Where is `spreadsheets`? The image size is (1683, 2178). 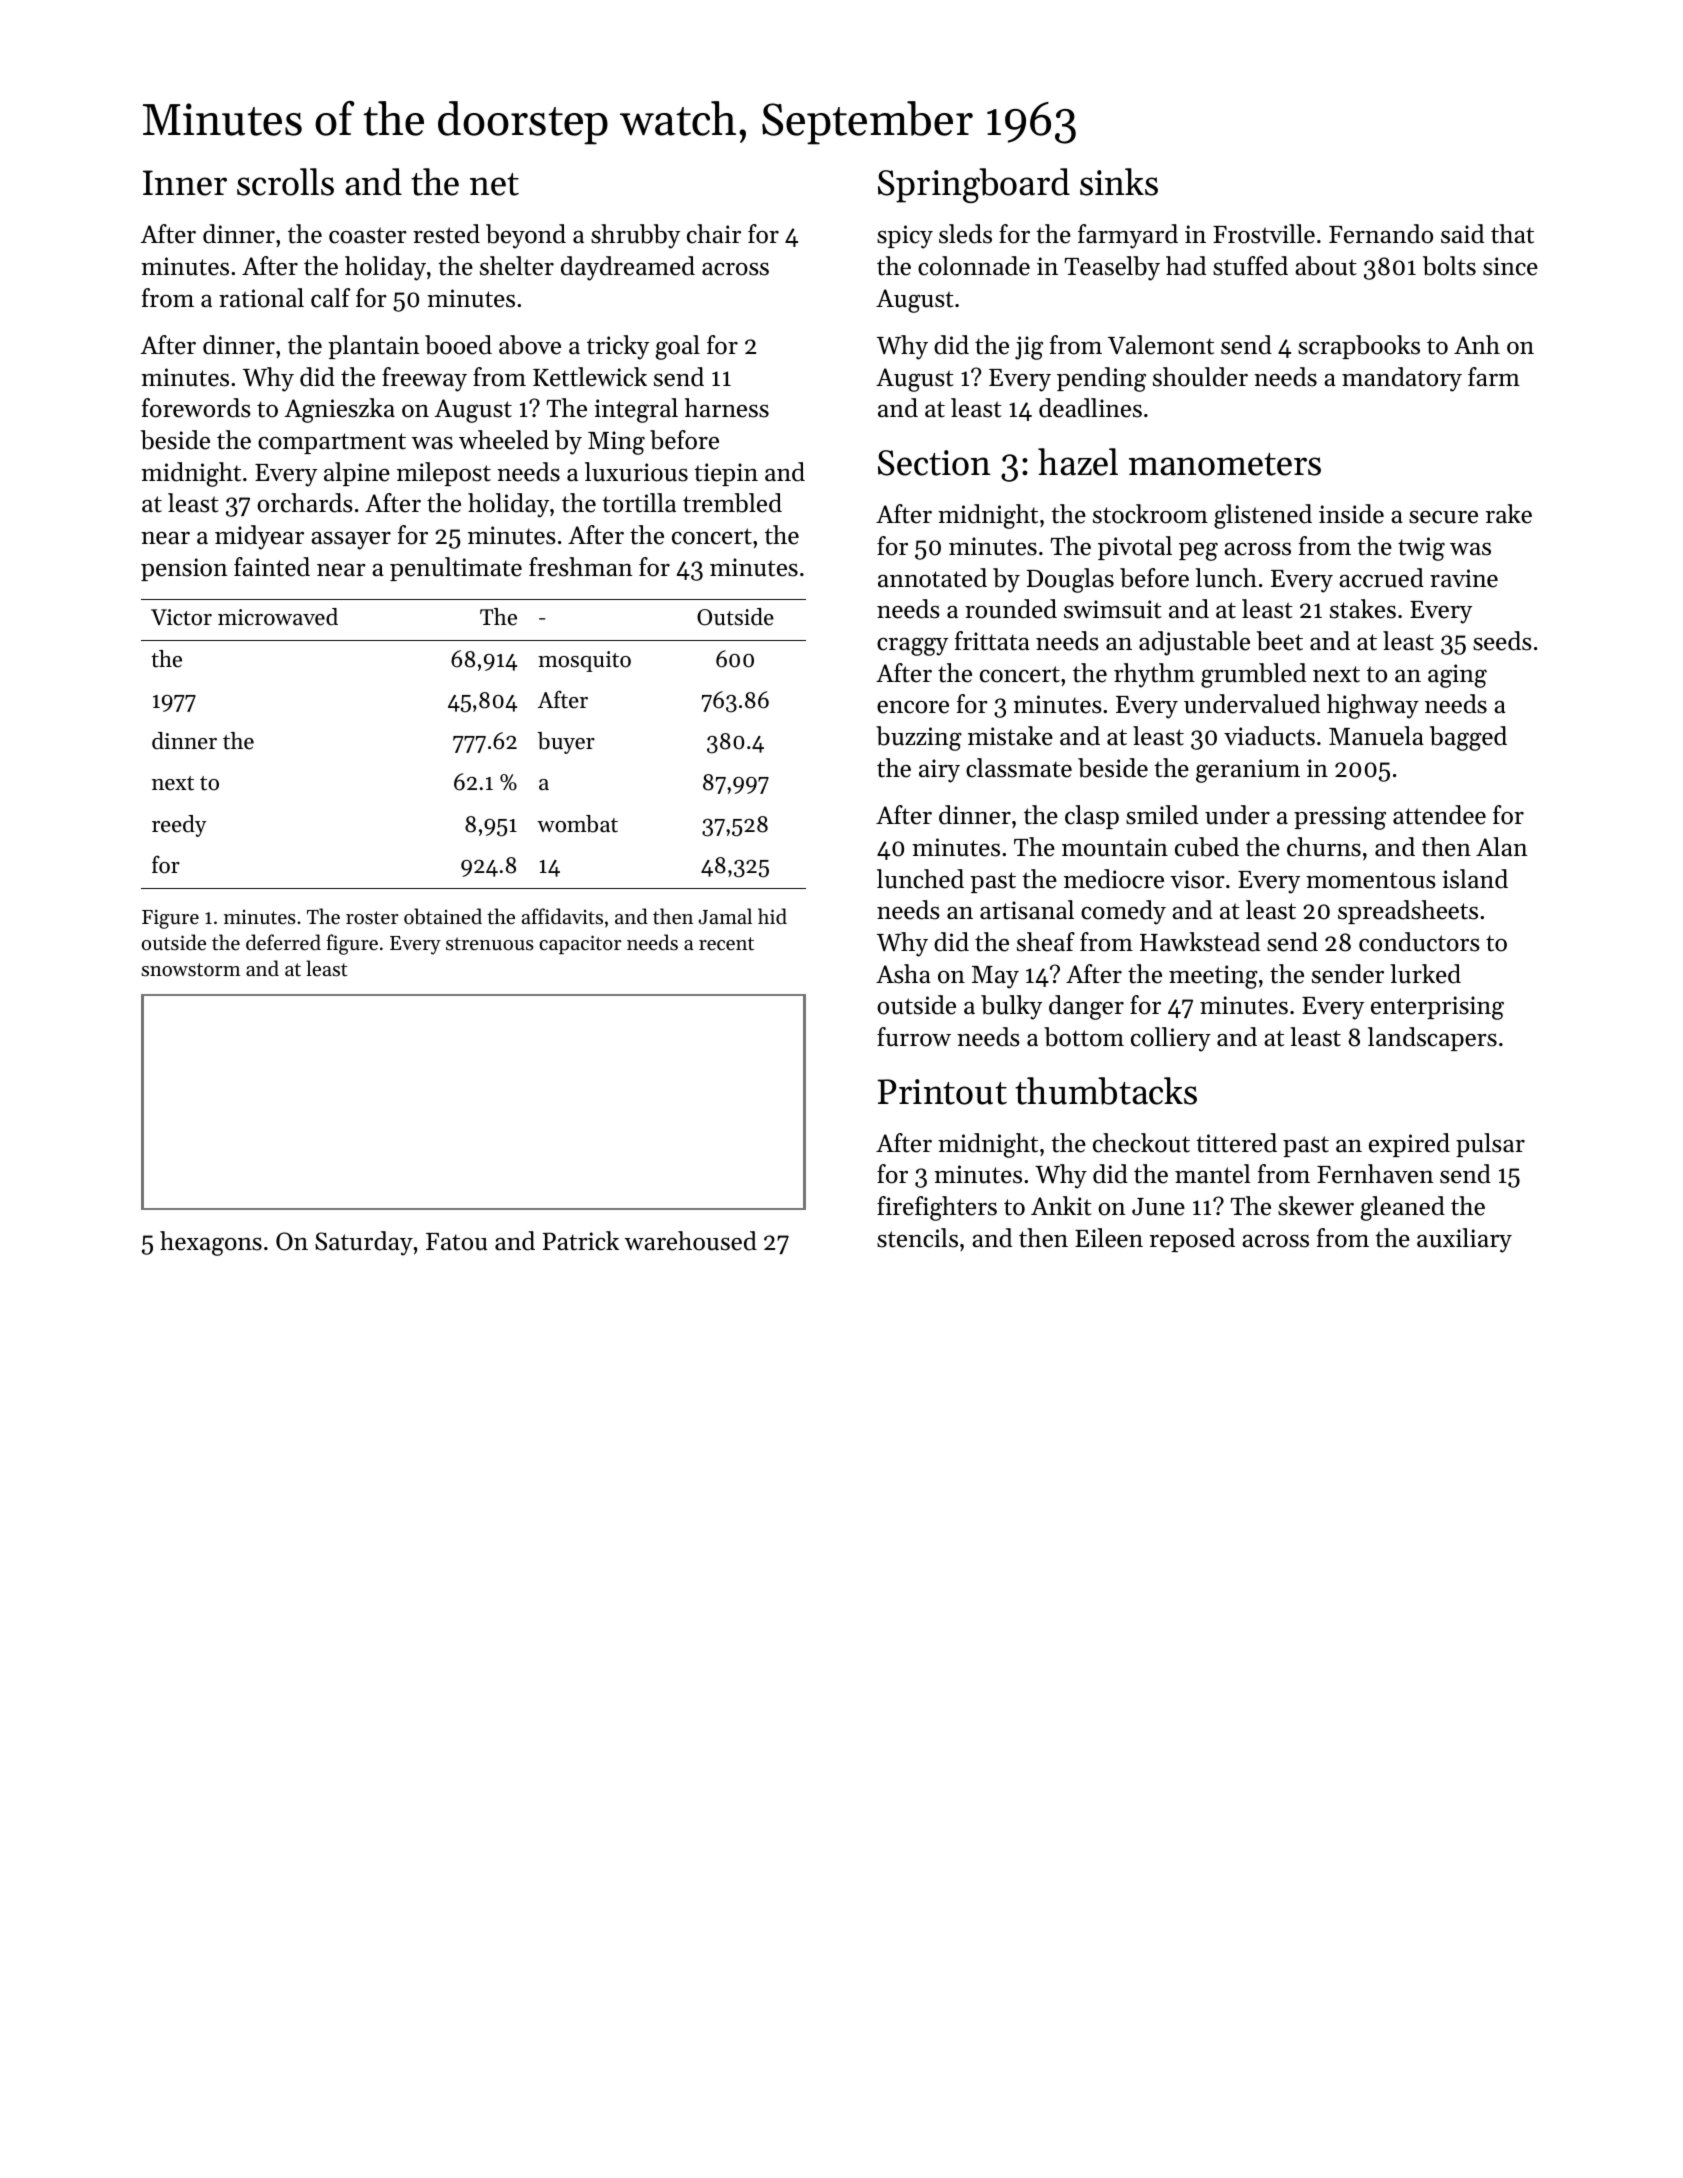 spreadsheets is located at coordinates (1408, 912).
